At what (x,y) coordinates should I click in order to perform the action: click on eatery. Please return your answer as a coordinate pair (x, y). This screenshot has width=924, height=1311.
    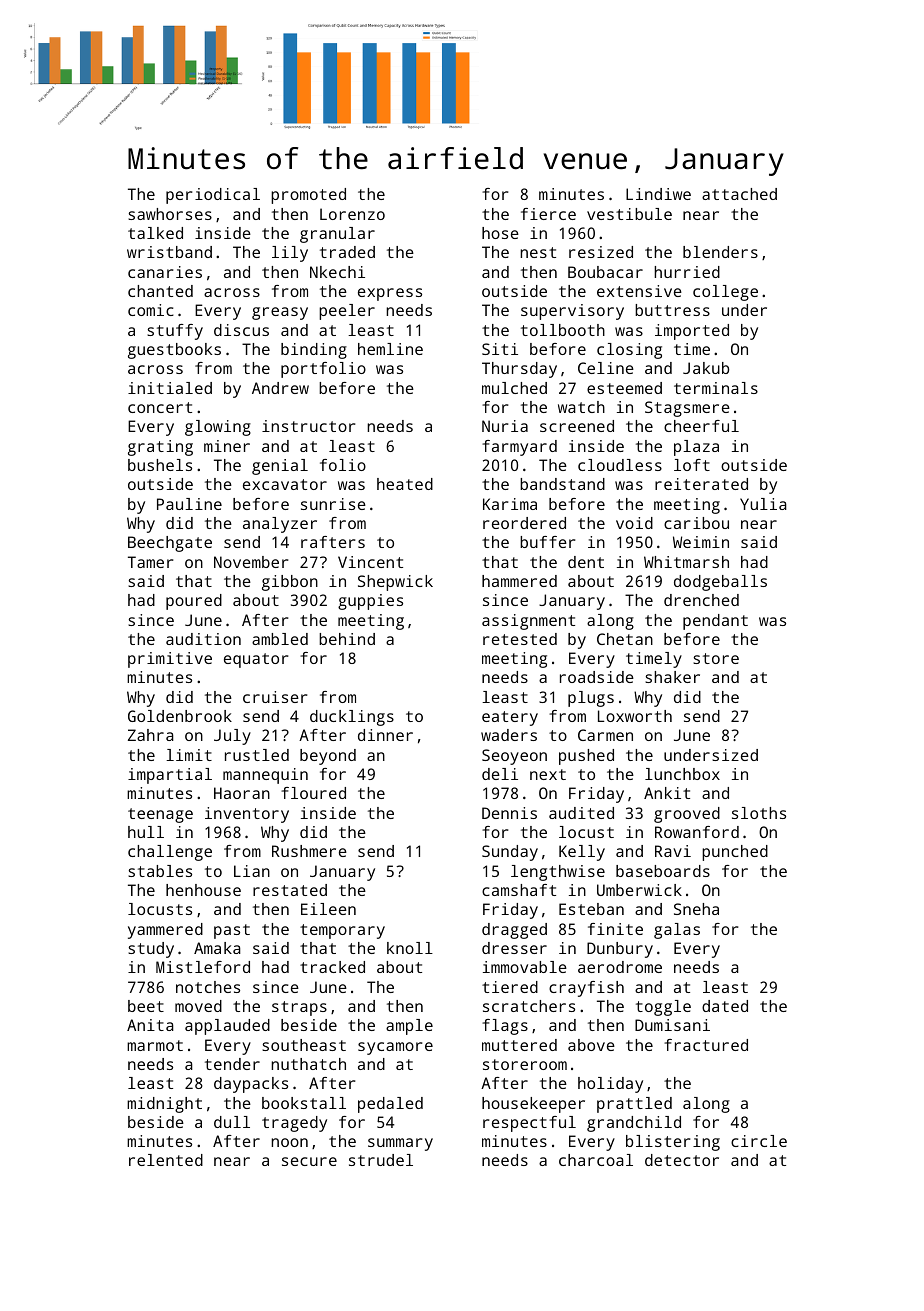
    Looking at the image, I should click on (510, 718).
